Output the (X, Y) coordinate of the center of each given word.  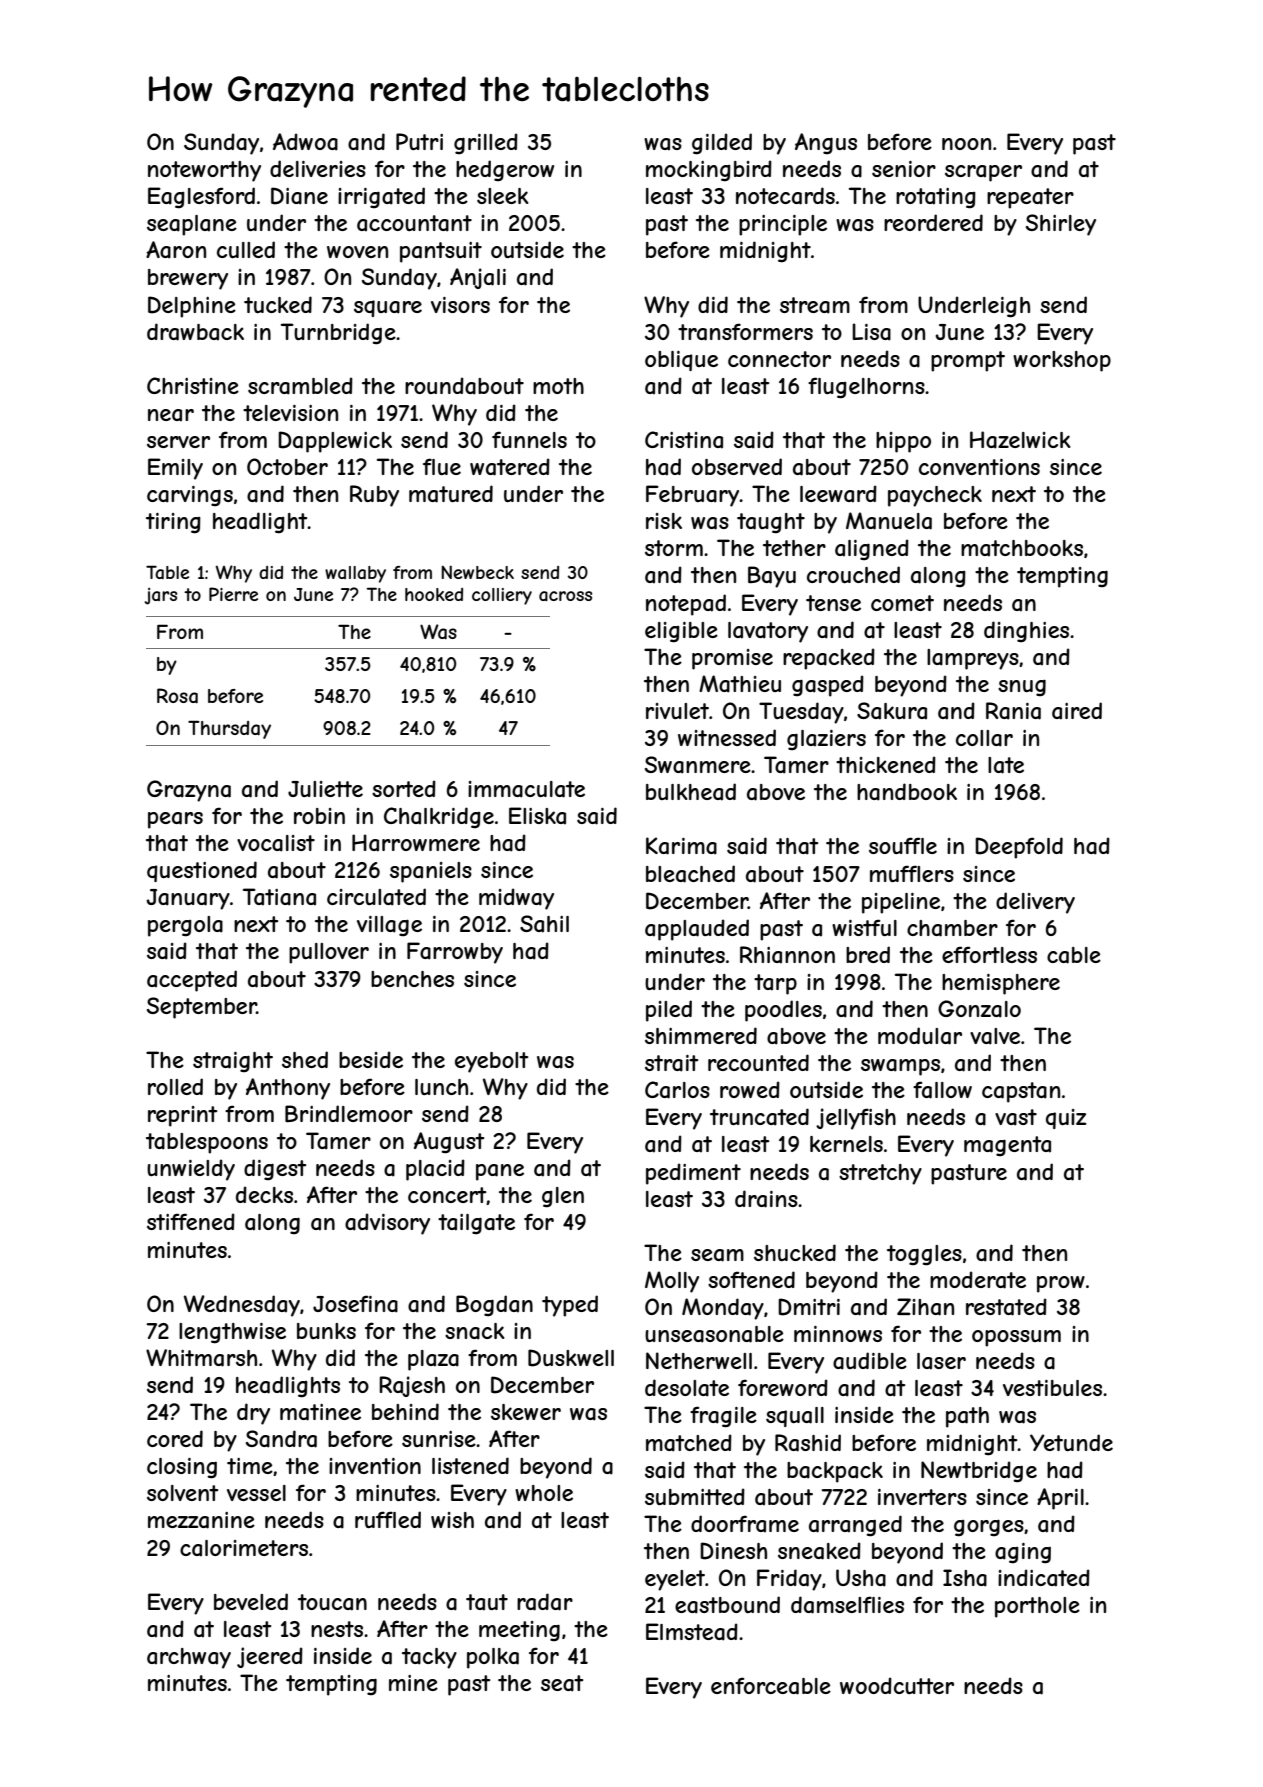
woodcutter (897, 1685)
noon (966, 144)
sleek (503, 196)
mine (413, 1683)
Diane (299, 196)
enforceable (771, 1686)
